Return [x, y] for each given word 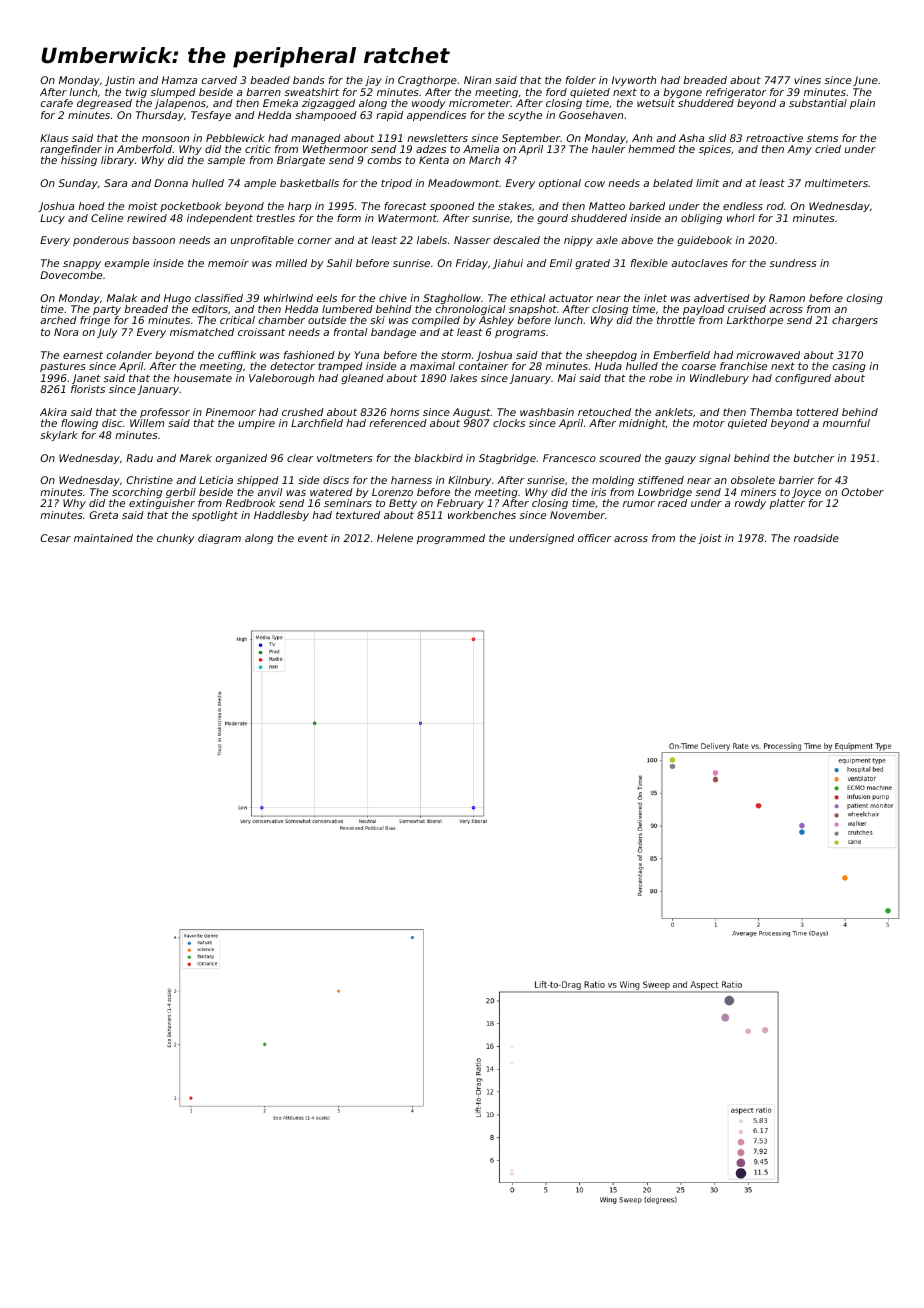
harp [299, 207]
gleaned [362, 379]
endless [743, 206]
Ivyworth [634, 81]
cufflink [237, 355]
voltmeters [345, 458]
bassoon [153, 240]
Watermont [407, 218]
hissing [79, 161]
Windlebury [719, 379]
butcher [813, 458]
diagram [219, 539]
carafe [57, 103]
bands [309, 80]
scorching [137, 493]
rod [775, 206]
